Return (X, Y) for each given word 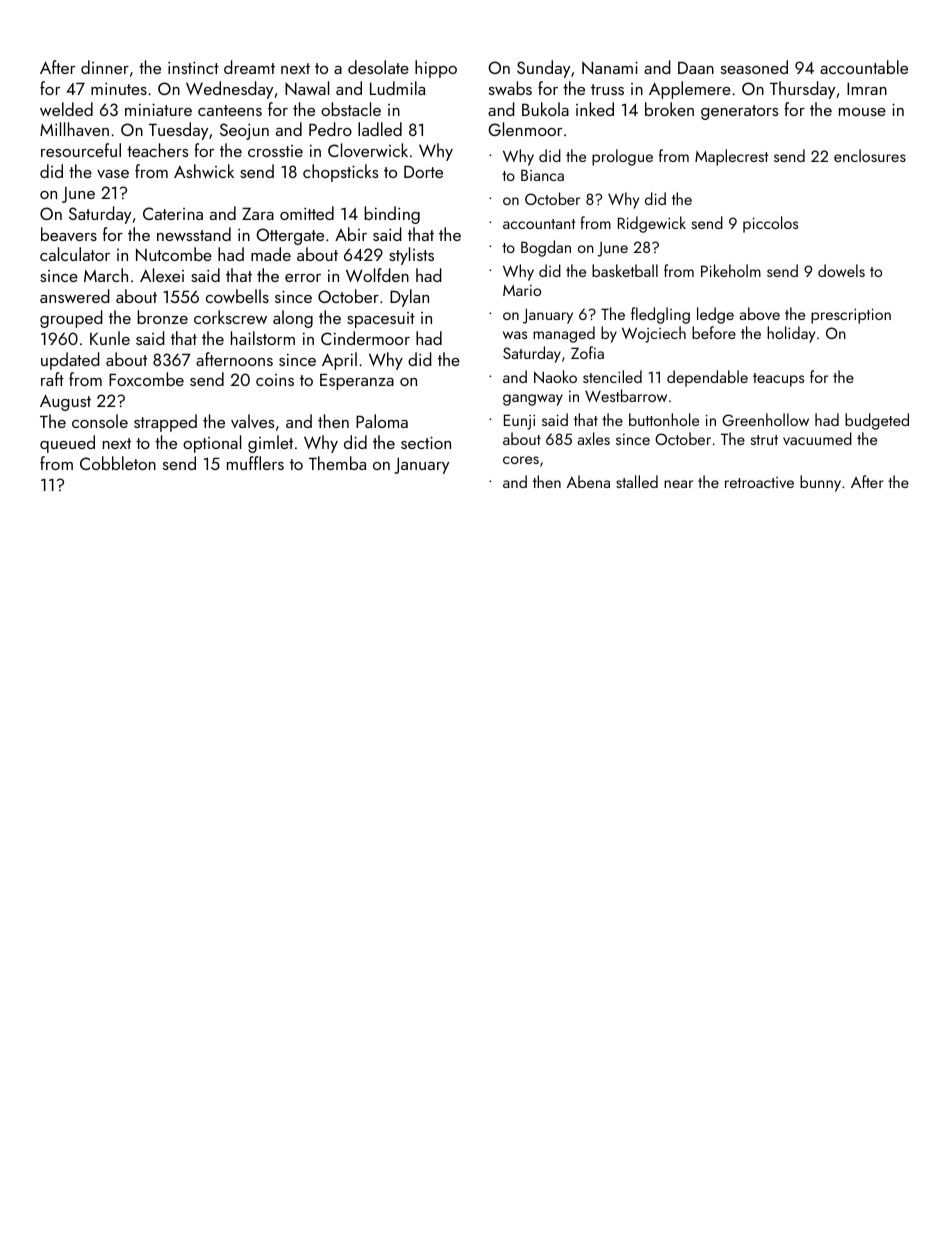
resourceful (81, 150)
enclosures (870, 155)
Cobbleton (118, 463)
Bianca (542, 175)
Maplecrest (731, 157)
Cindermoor (365, 338)
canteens (230, 110)
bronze (162, 317)
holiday (791, 334)
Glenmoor (525, 129)
